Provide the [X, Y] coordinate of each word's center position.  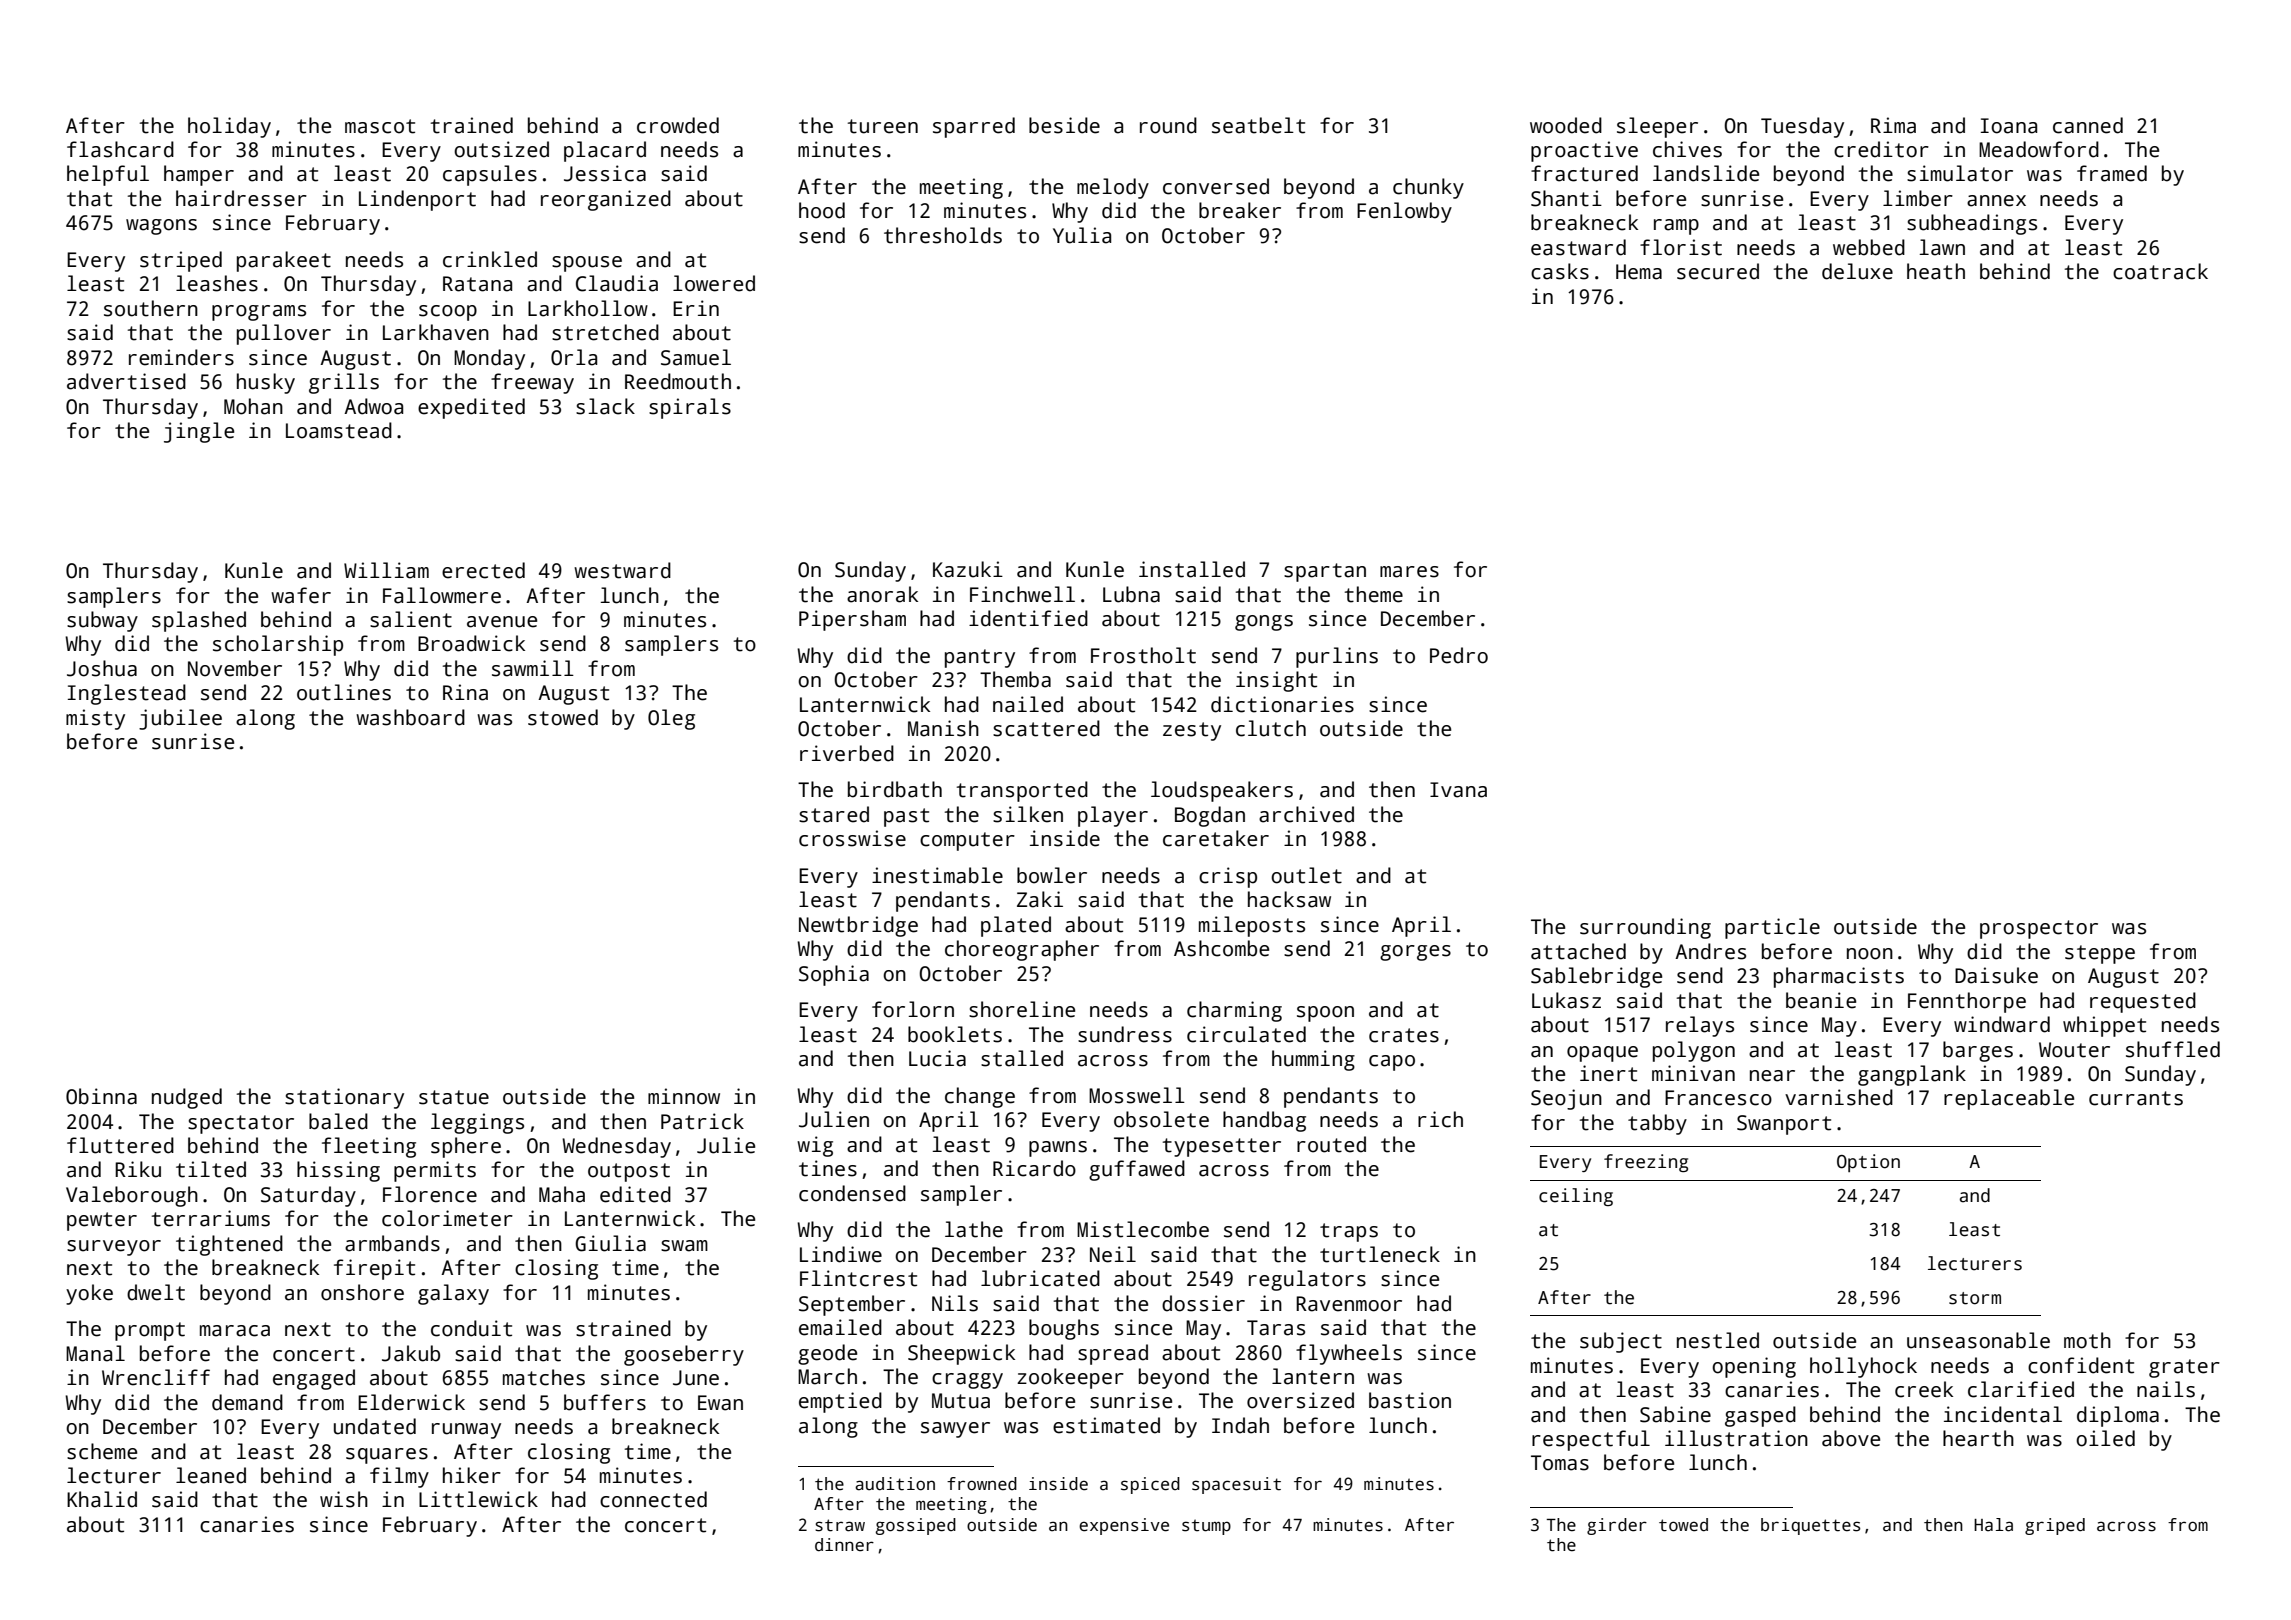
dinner [844, 1545]
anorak [882, 594]
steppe [2100, 954]
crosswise [852, 838]
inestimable [937, 875]
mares [1409, 572]
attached [1578, 951]
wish [344, 1499]
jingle [199, 432]
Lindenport [417, 200]
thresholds [943, 235]
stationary [344, 1098]
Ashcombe [1221, 948]
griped [2055, 1526]
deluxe [1857, 271]
